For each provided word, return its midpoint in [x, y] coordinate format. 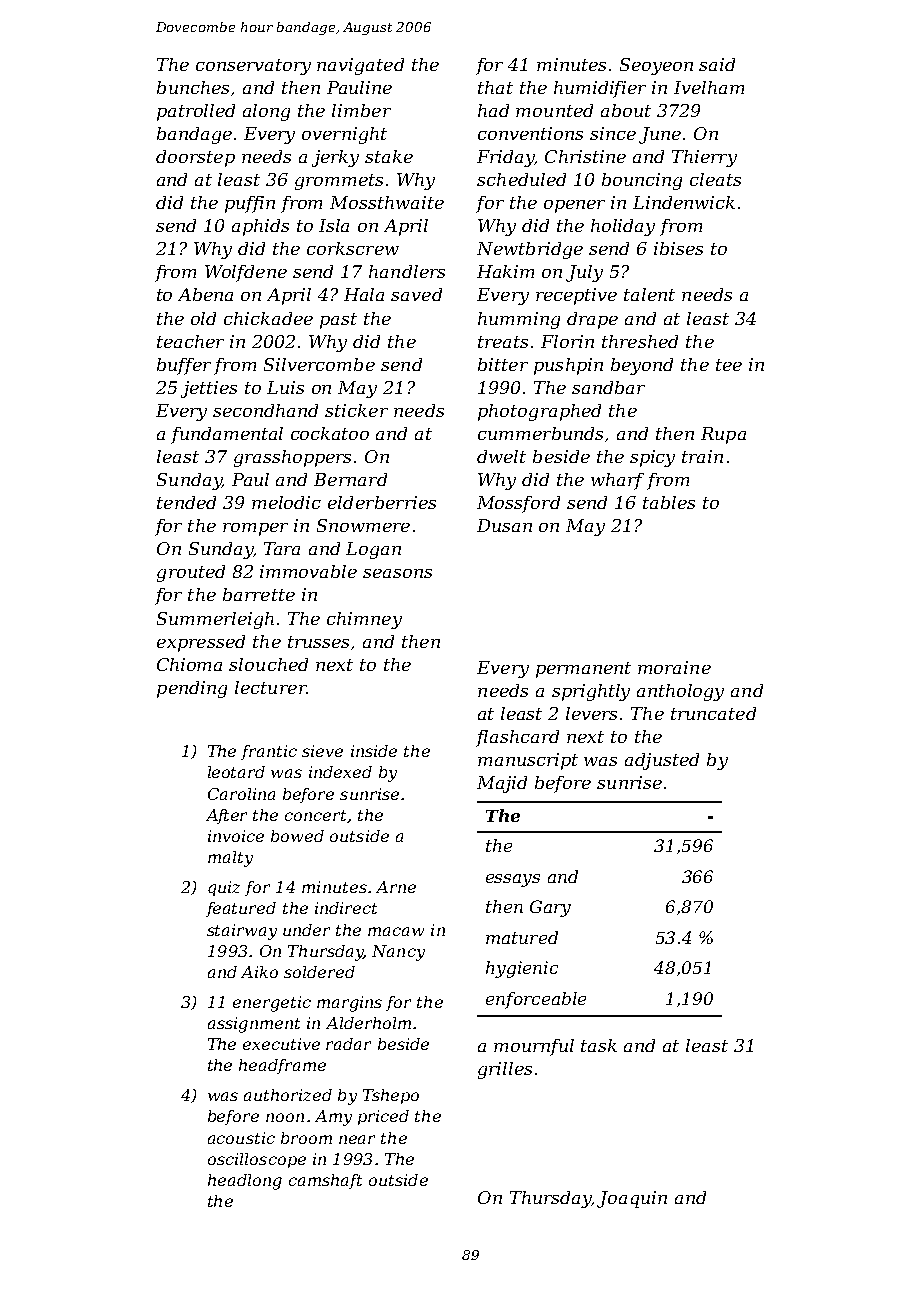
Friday [505, 158]
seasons [397, 573]
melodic [286, 502]
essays [513, 880]
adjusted [662, 761]
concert [315, 815]
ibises [678, 248]
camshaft [325, 1181]
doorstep [195, 158]
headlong [245, 1182]
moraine [674, 667]
